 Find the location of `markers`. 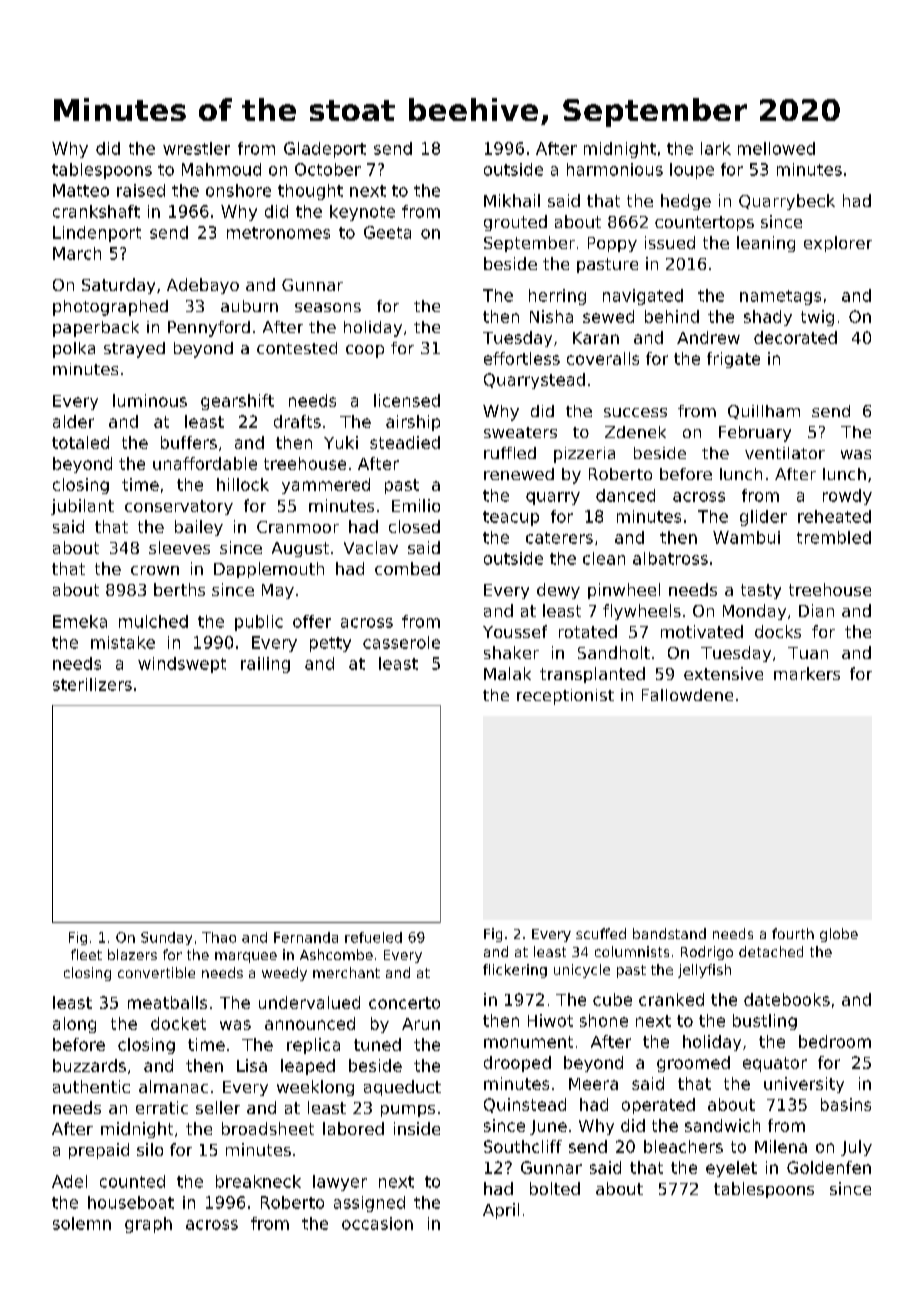

markers is located at coordinates (807, 673).
